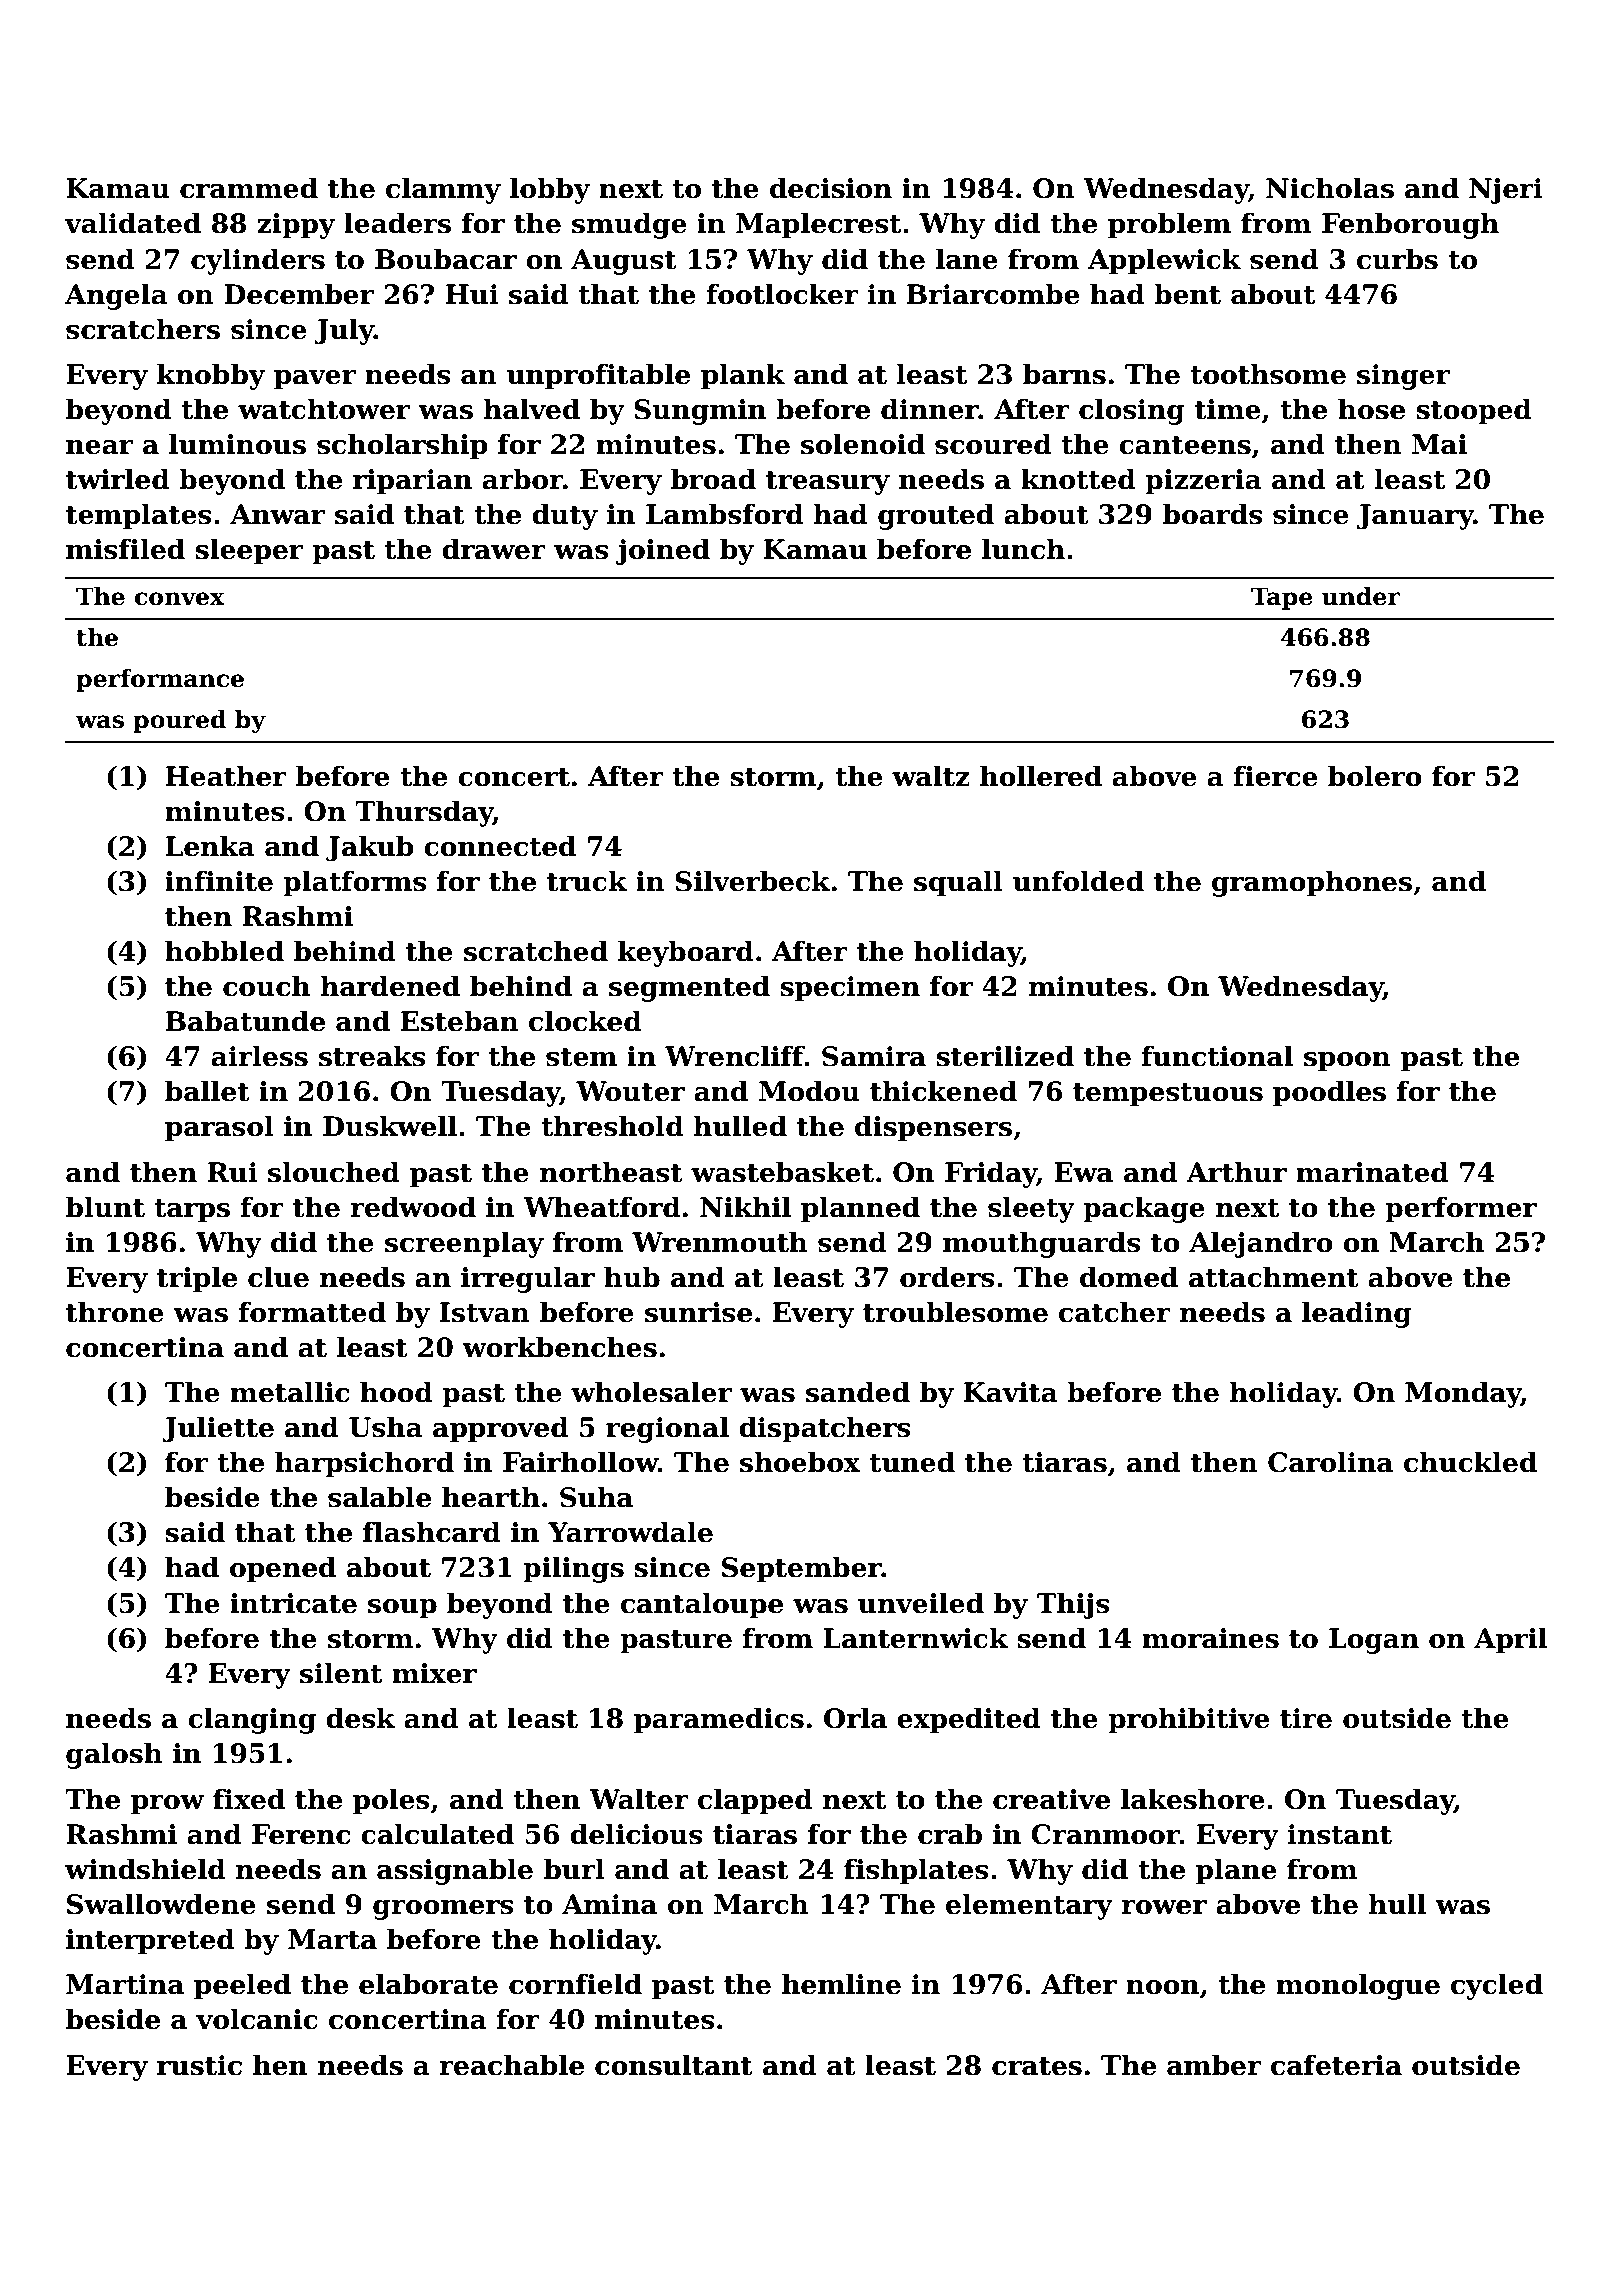 This screenshot has width=1620, height=2292. I want to click on duty, so click(565, 516).
